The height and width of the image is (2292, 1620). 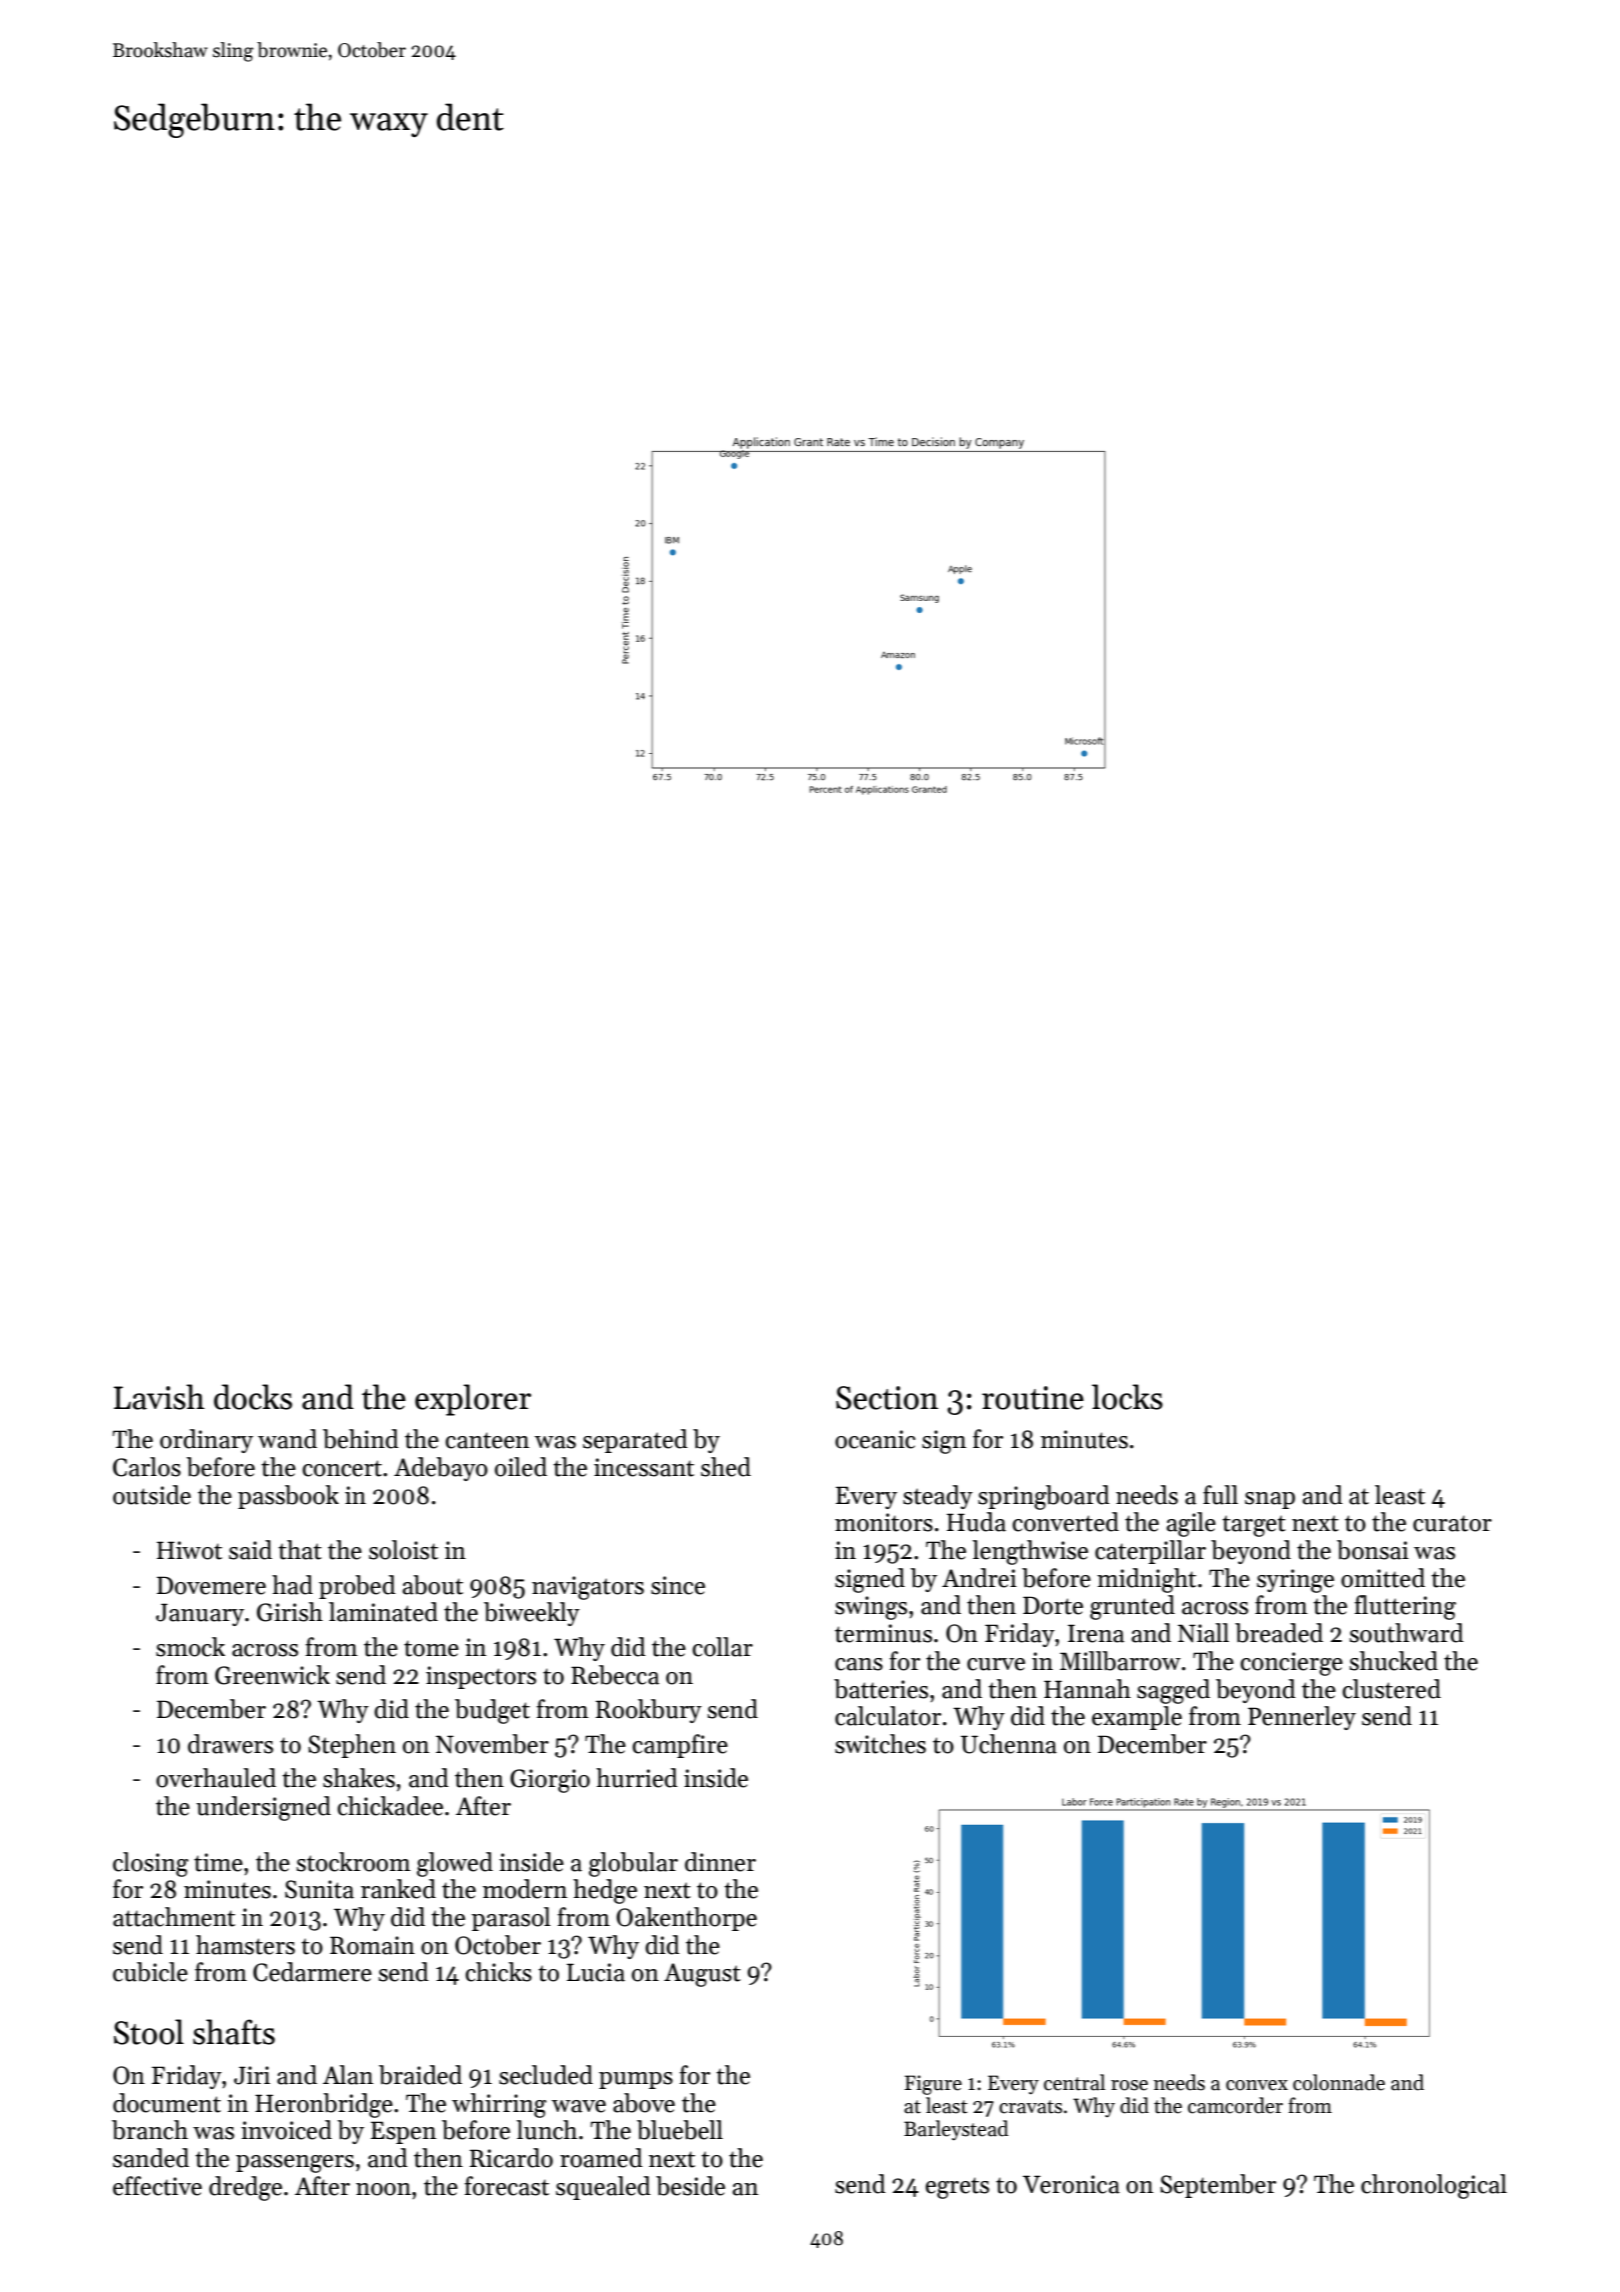 I want to click on snap, so click(x=1270, y=1500).
